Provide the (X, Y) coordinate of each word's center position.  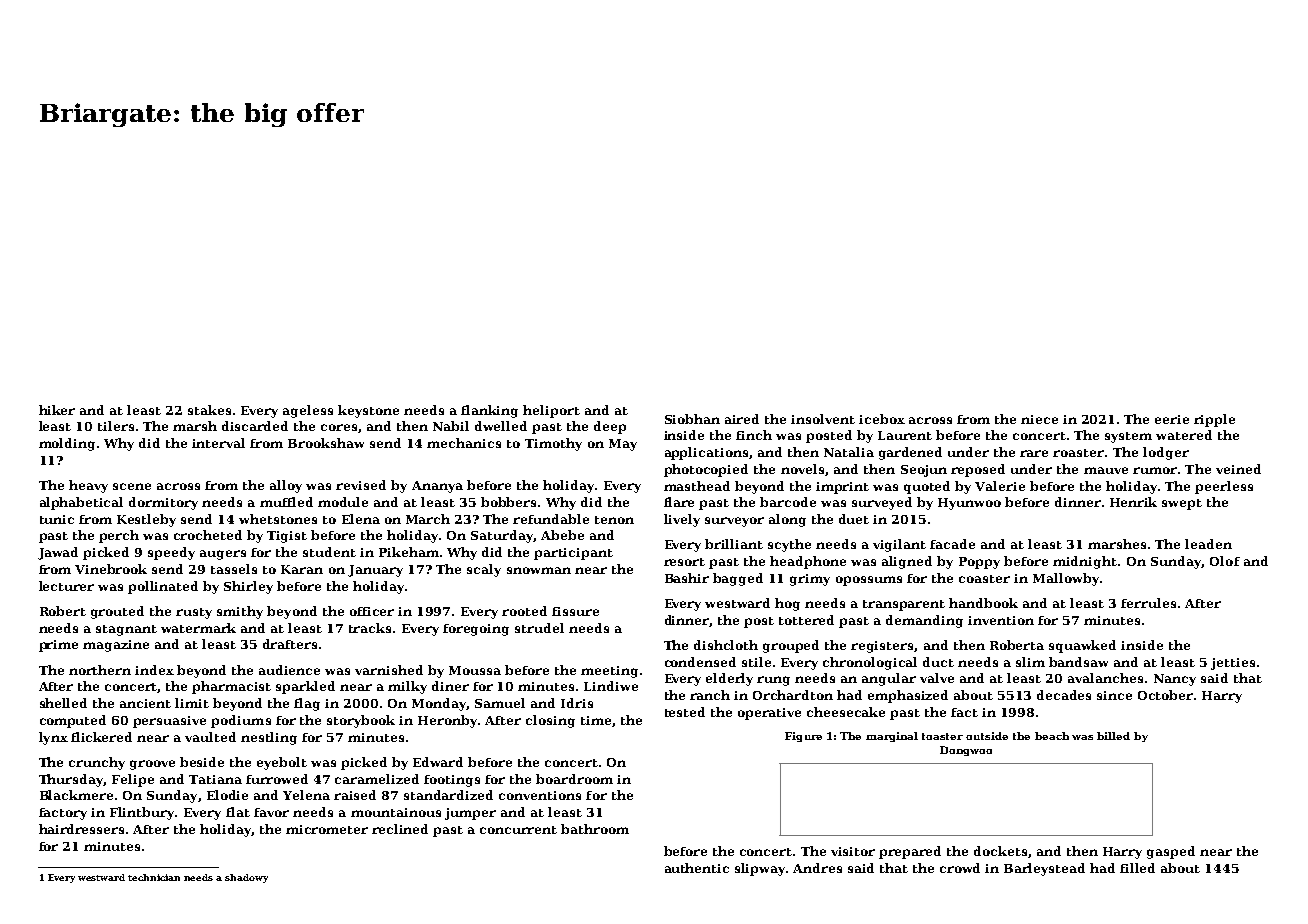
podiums (241, 721)
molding (67, 444)
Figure (803, 737)
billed (1113, 736)
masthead (697, 486)
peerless (1224, 487)
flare (679, 502)
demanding (924, 621)
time (596, 720)
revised (361, 485)
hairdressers (81, 829)
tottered (806, 620)
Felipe (133, 780)
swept (1182, 504)
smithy (240, 612)
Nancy (1175, 680)
